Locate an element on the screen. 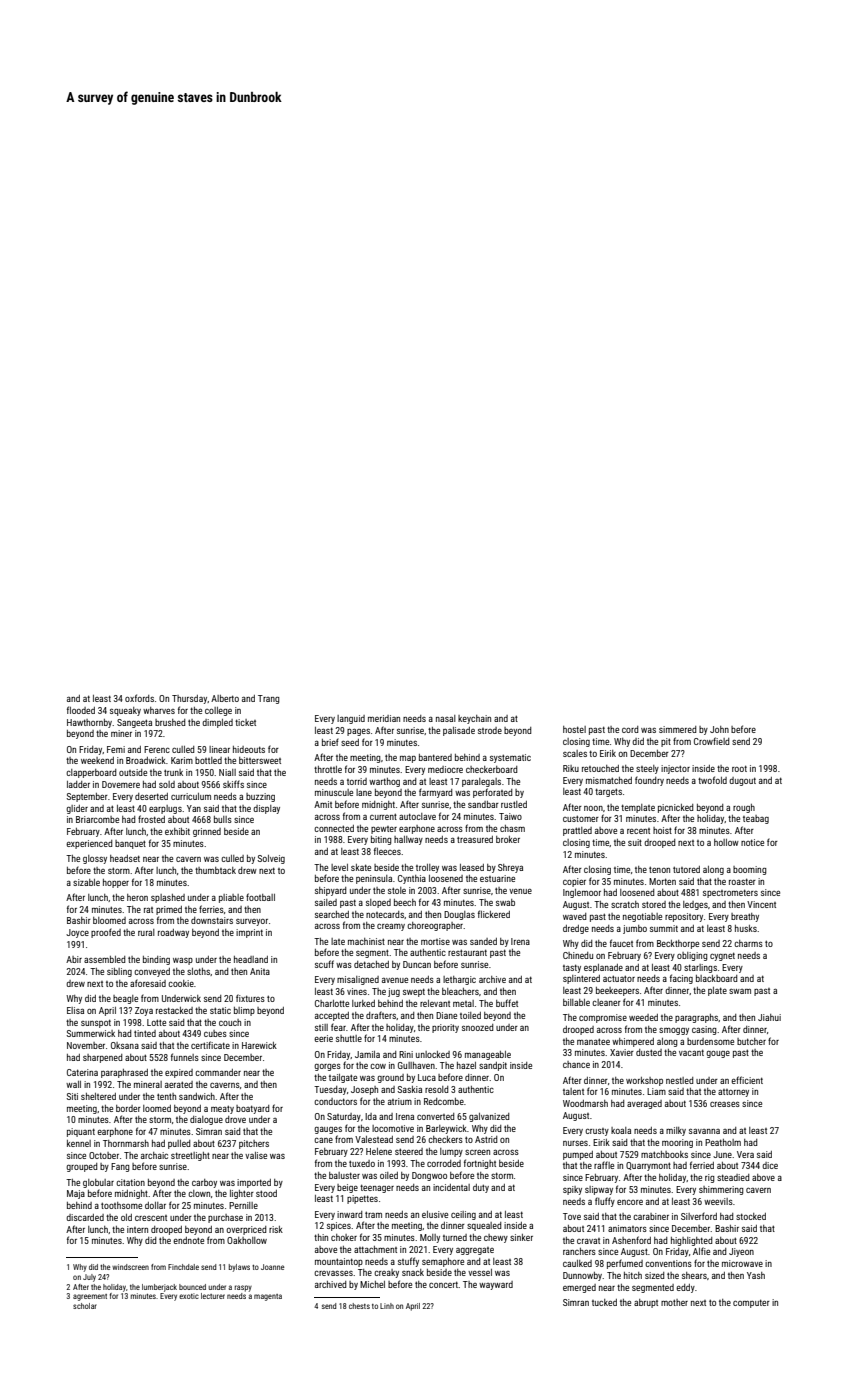  dugout is located at coordinates (742, 781).
